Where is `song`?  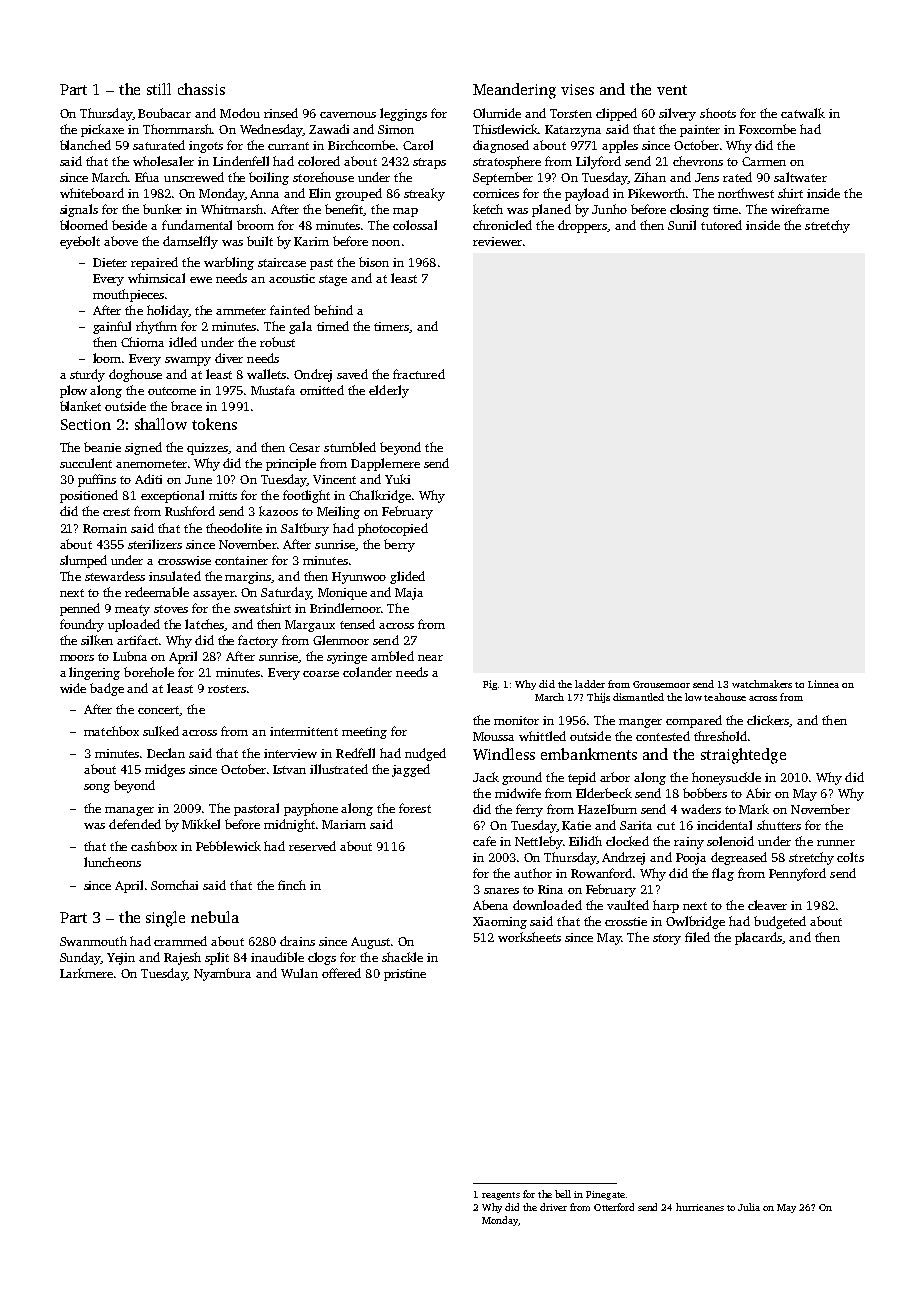 song is located at coordinates (97, 788).
